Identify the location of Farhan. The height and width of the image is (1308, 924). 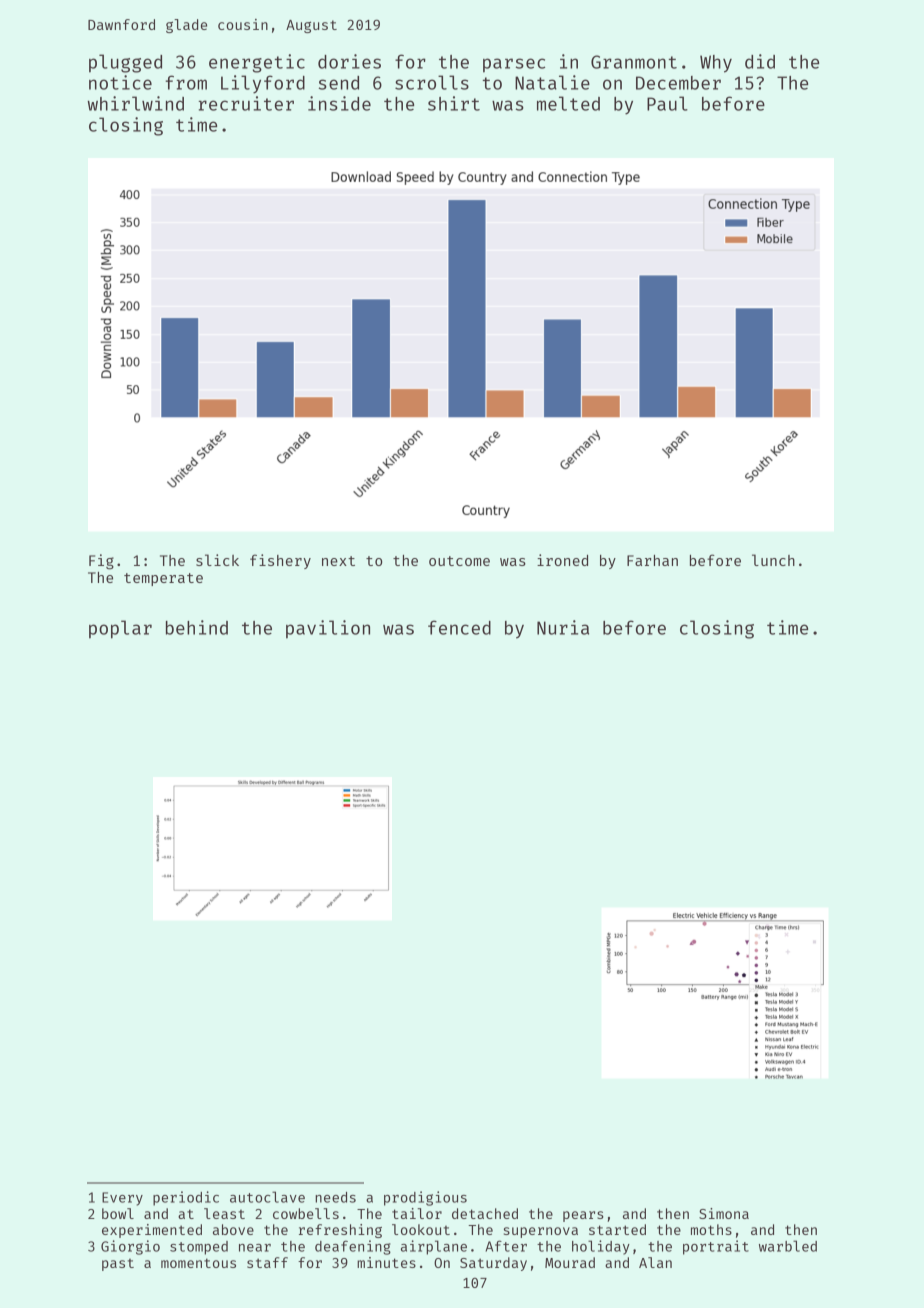
(652, 560).
